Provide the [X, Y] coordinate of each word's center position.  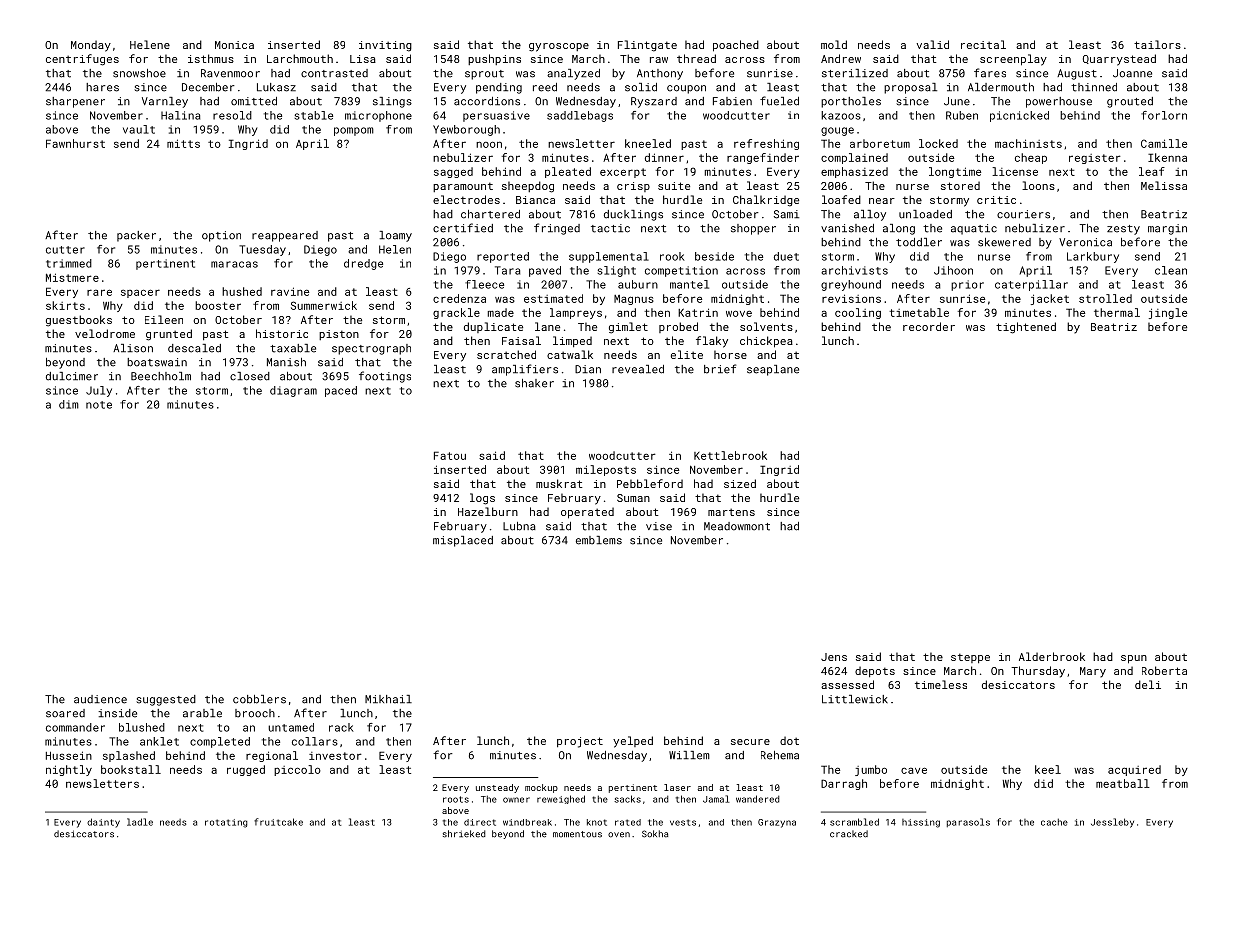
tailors [1157, 44]
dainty [103, 823]
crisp [633, 187]
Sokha [655, 834]
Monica [234, 45]
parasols [968, 822]
